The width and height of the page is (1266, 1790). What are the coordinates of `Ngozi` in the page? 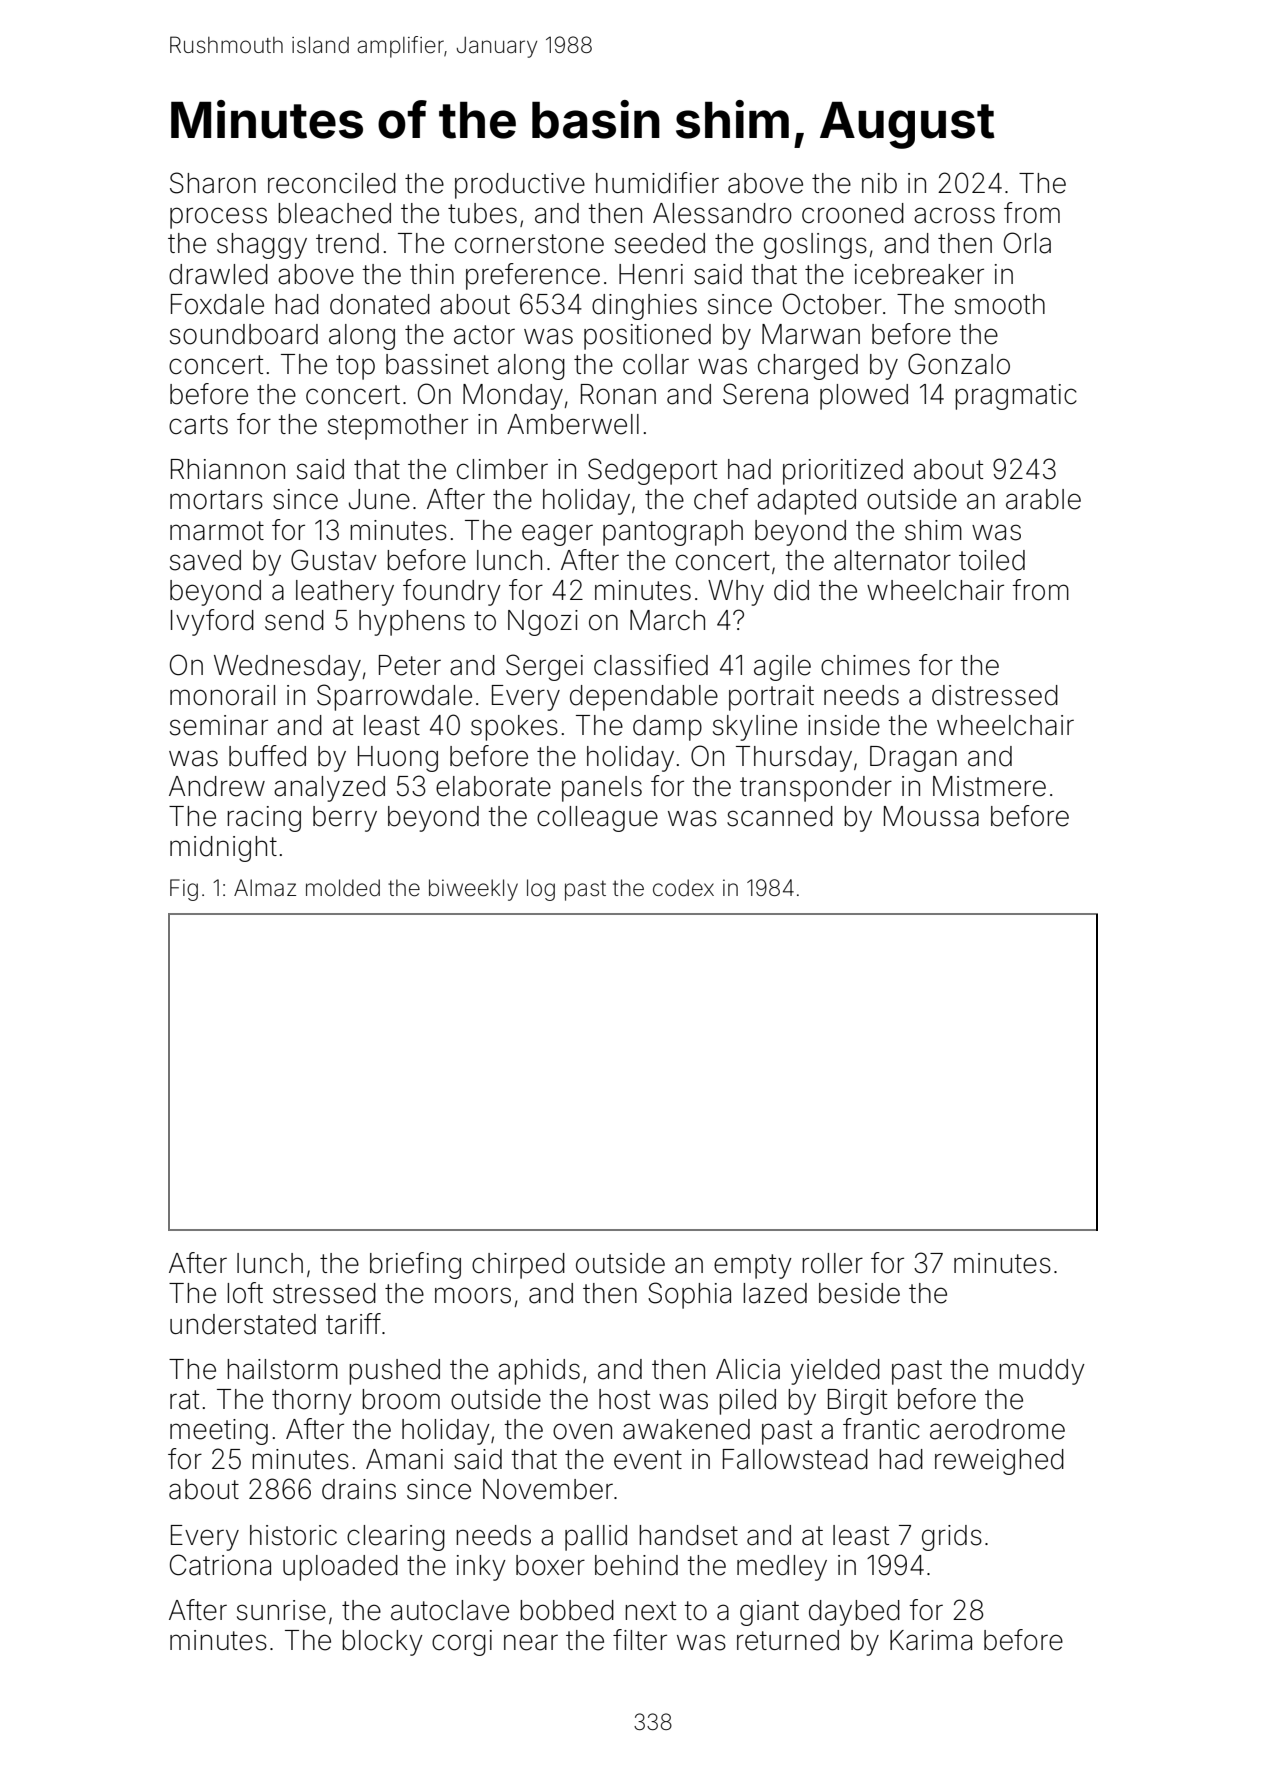 It's located at (543, 623).
